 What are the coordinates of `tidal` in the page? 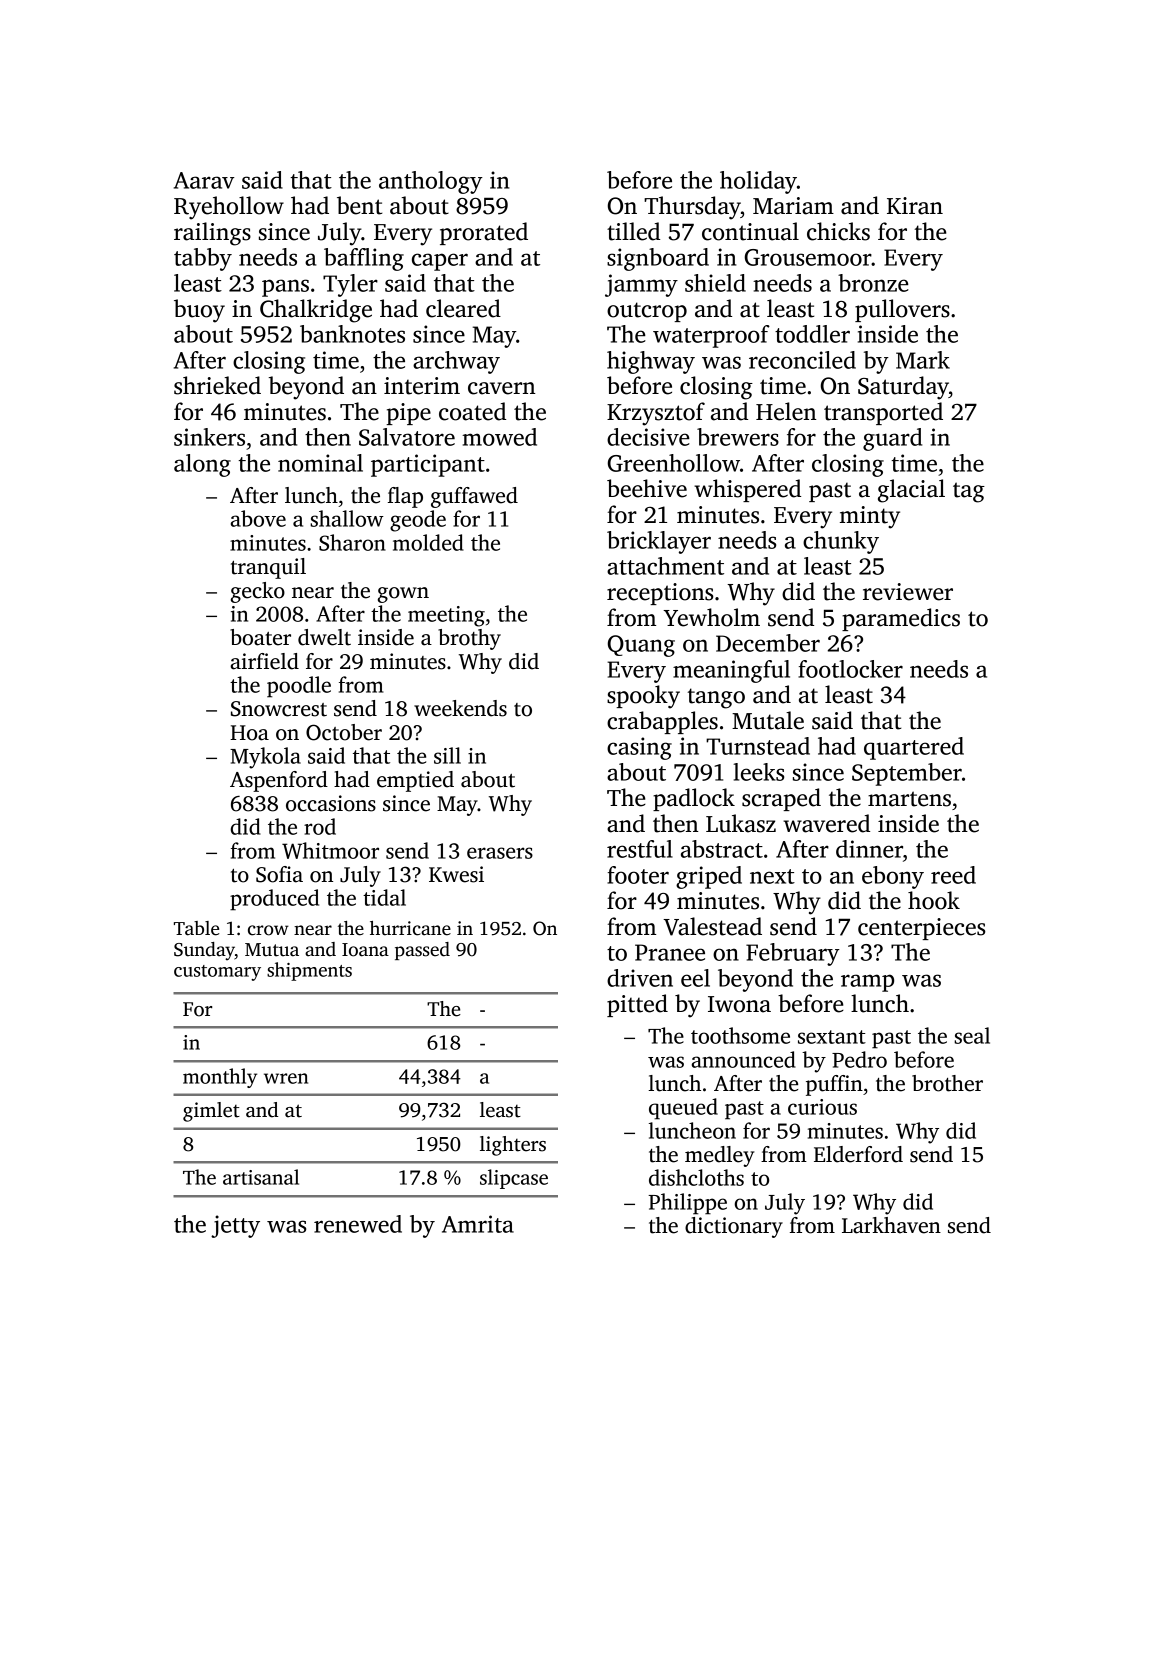 It's located at (384, 897).
